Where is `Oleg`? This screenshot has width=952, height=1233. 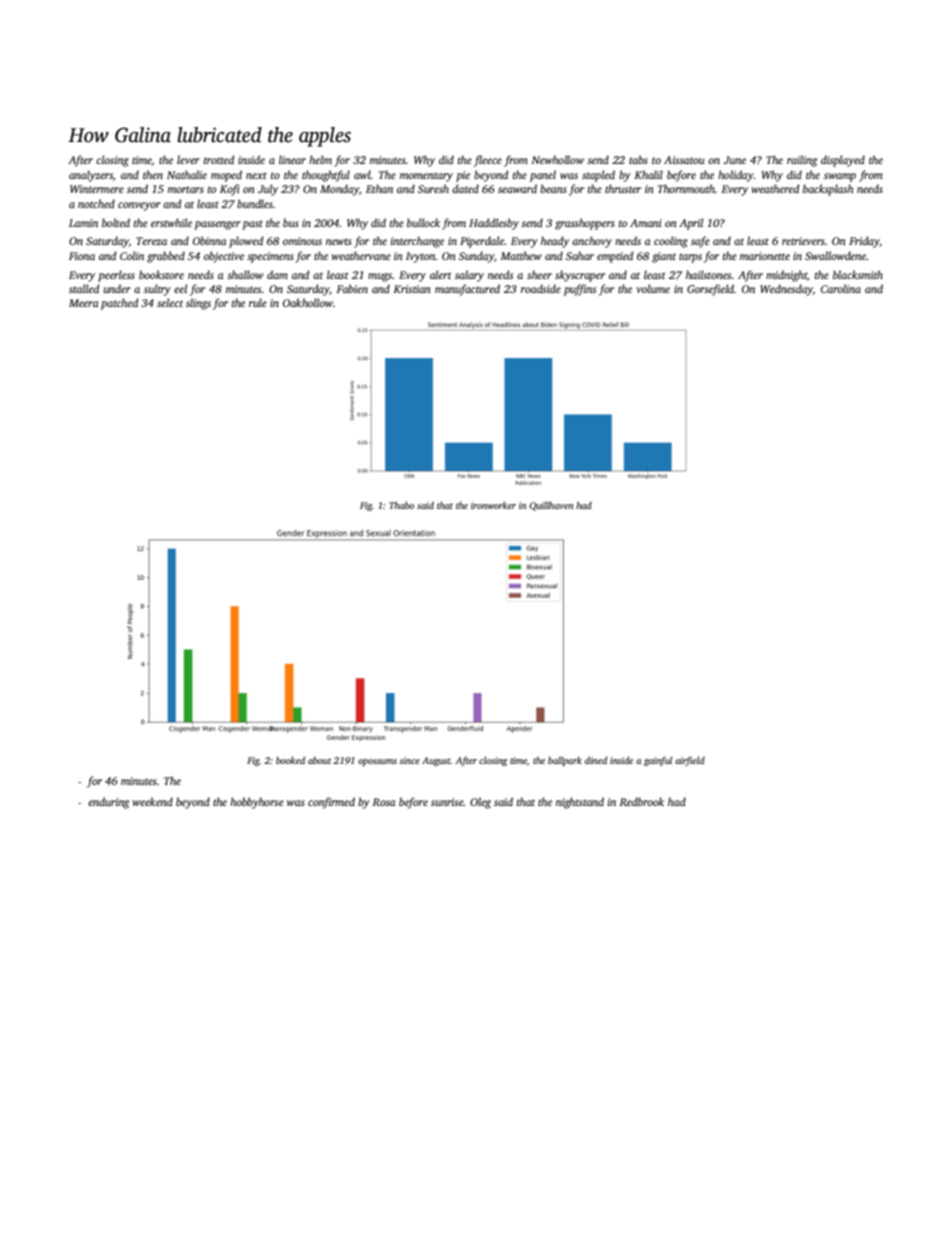 Oleg is located at coordinates (480, 803).
